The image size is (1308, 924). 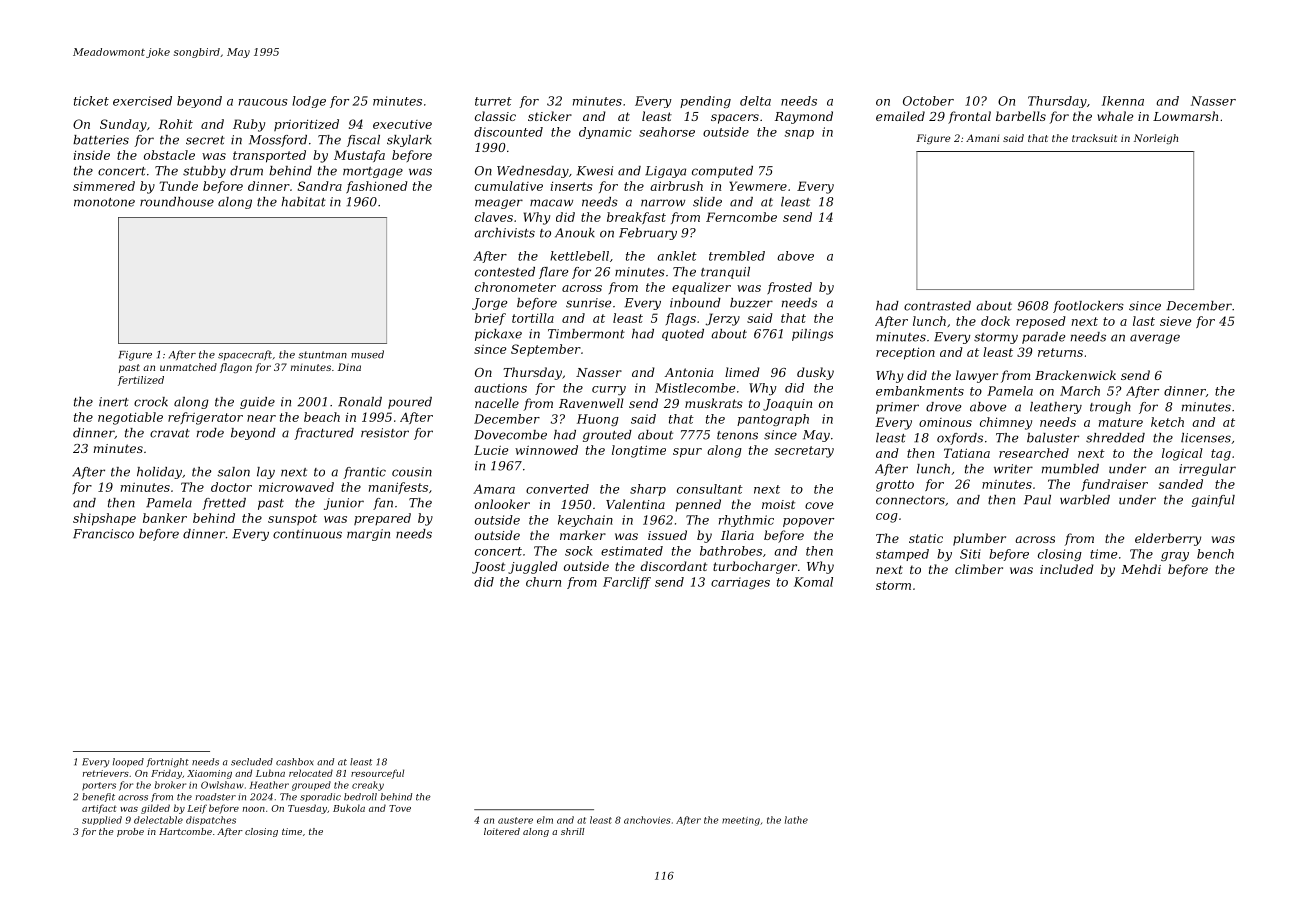 I want to click on lathe, so click(x=796, y=820).
